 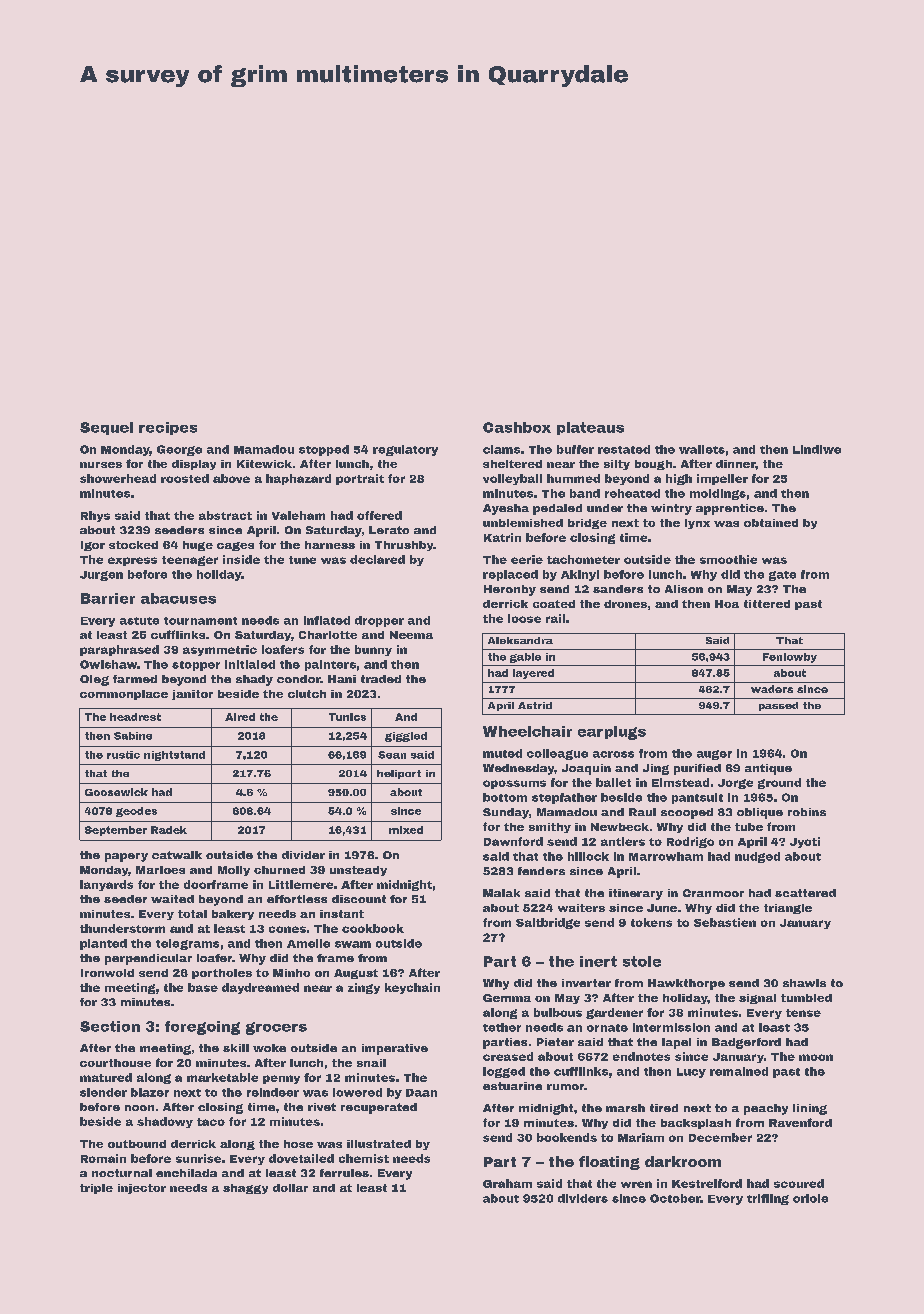 What do you see at coordinates (291, 973) in the image?
I see `Minho` at bounding box center [291, 973].
